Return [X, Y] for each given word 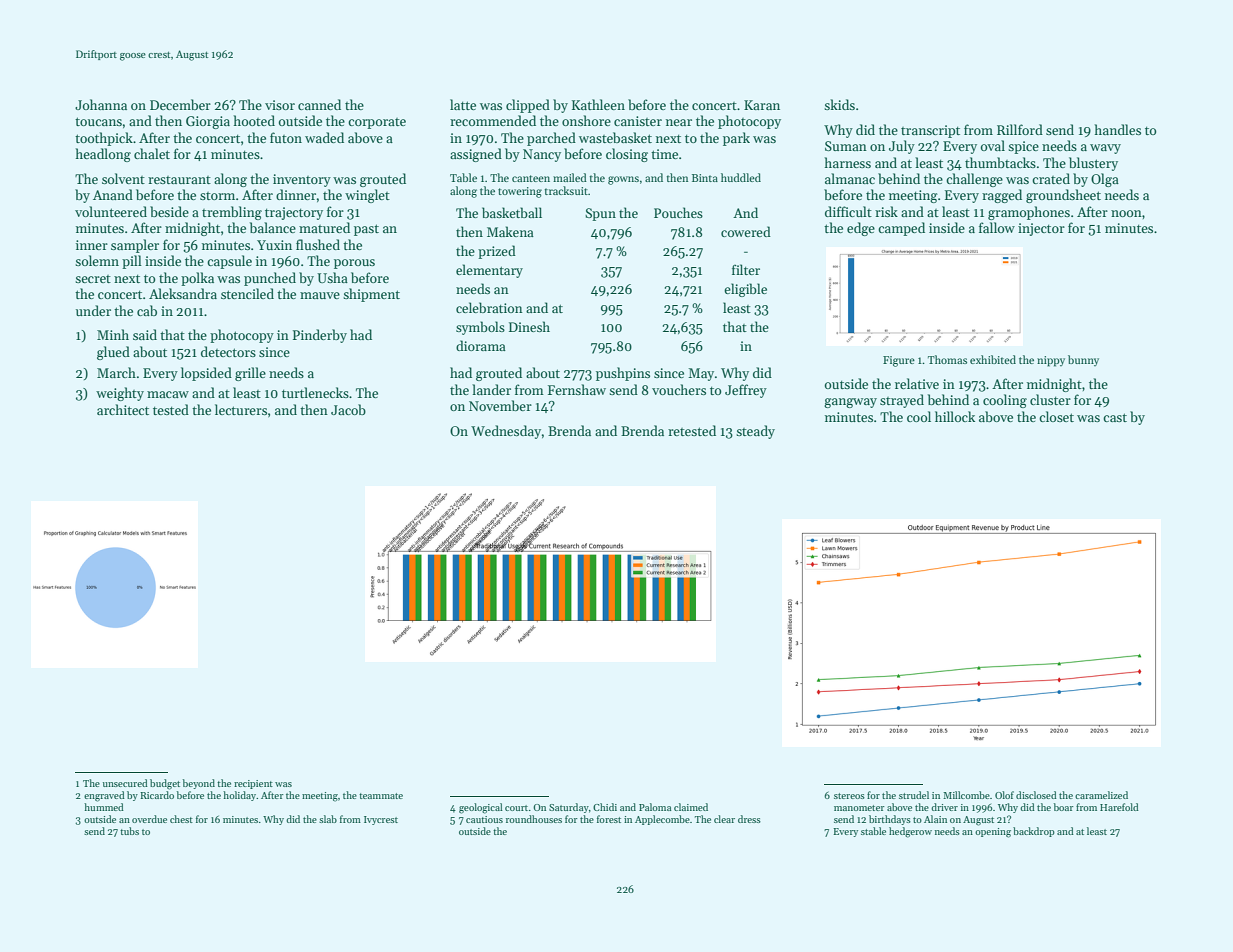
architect [123, 409]
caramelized [1101, 795]
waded [324, 137]
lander [491, 389]
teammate [381, 796]
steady [755, 432]
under [93, 310]
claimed [691, 807]
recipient [253, 784]
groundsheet [1063, 196]
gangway [850, 403]
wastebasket [615, 137]
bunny [1083, 360]
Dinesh [529, 326]
